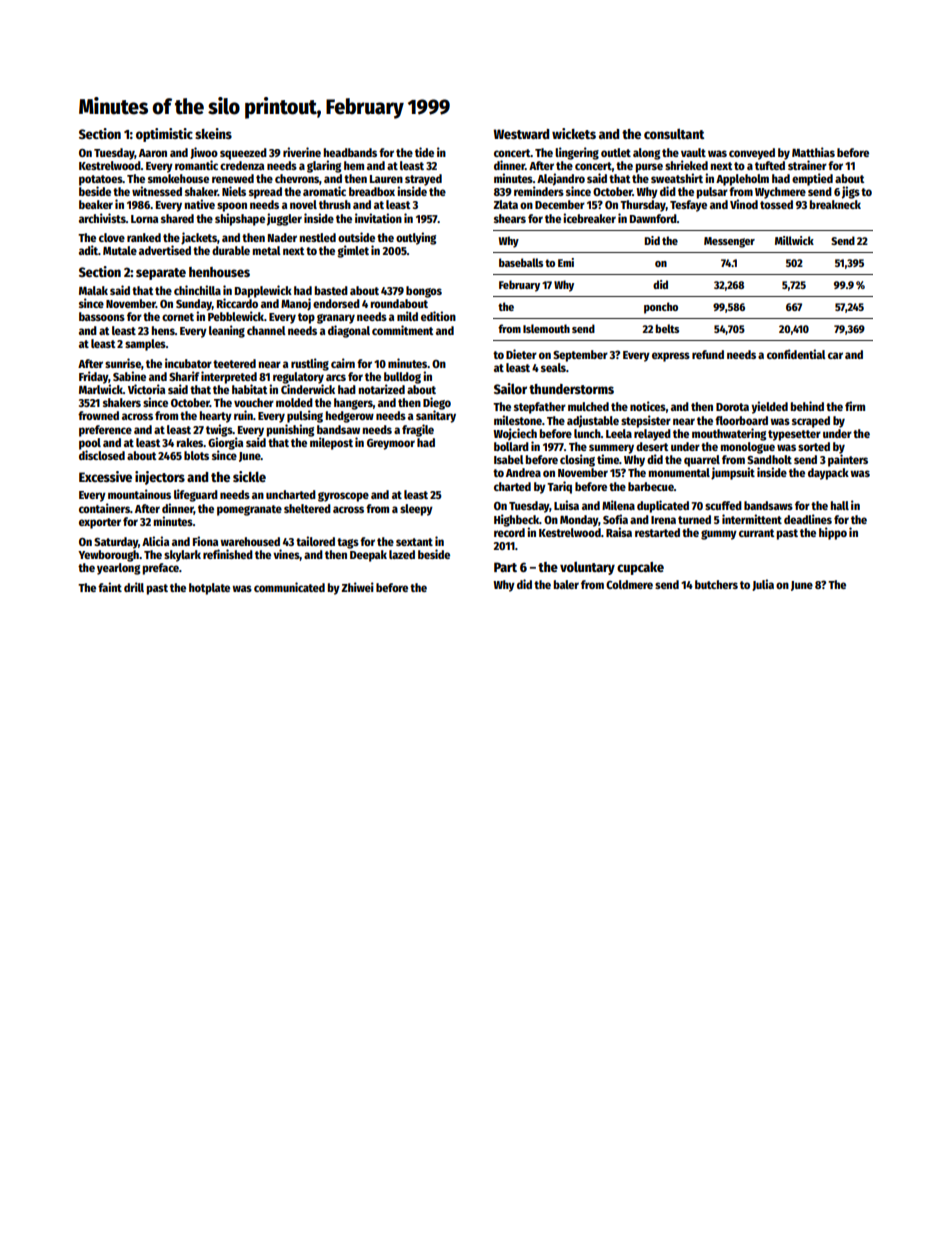 The height and width of the image is (1233, 952). I want to click on notarized, so click(381, 389).
